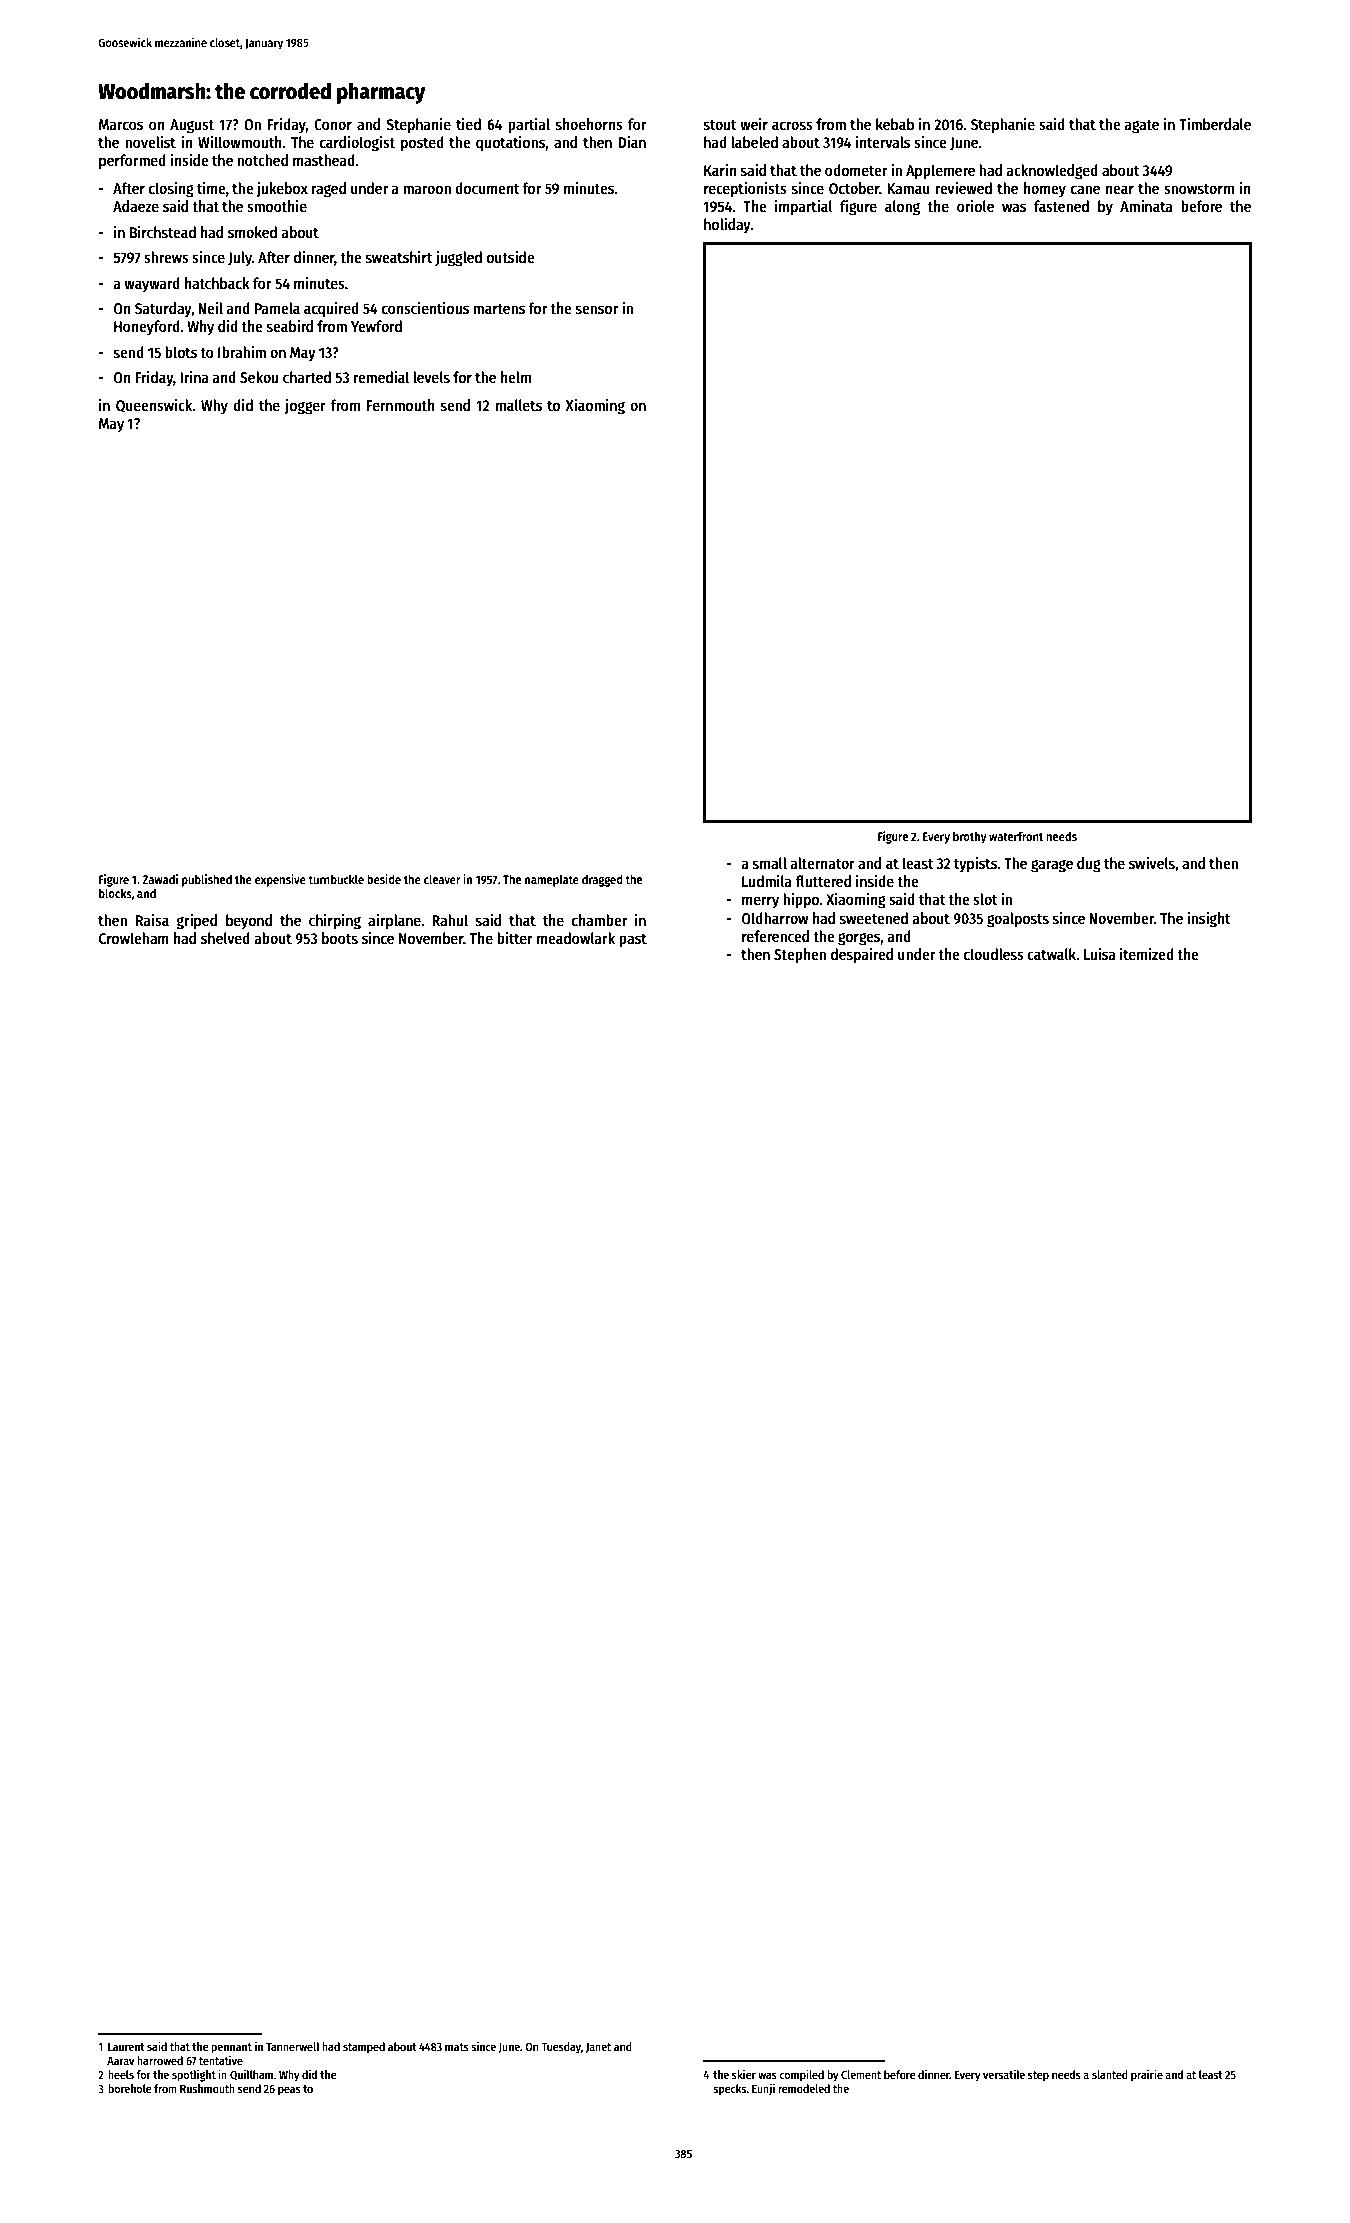 The width and height of the screenshot is (1350, 2223). I want to click on shoehorns, so click(589, 124).
